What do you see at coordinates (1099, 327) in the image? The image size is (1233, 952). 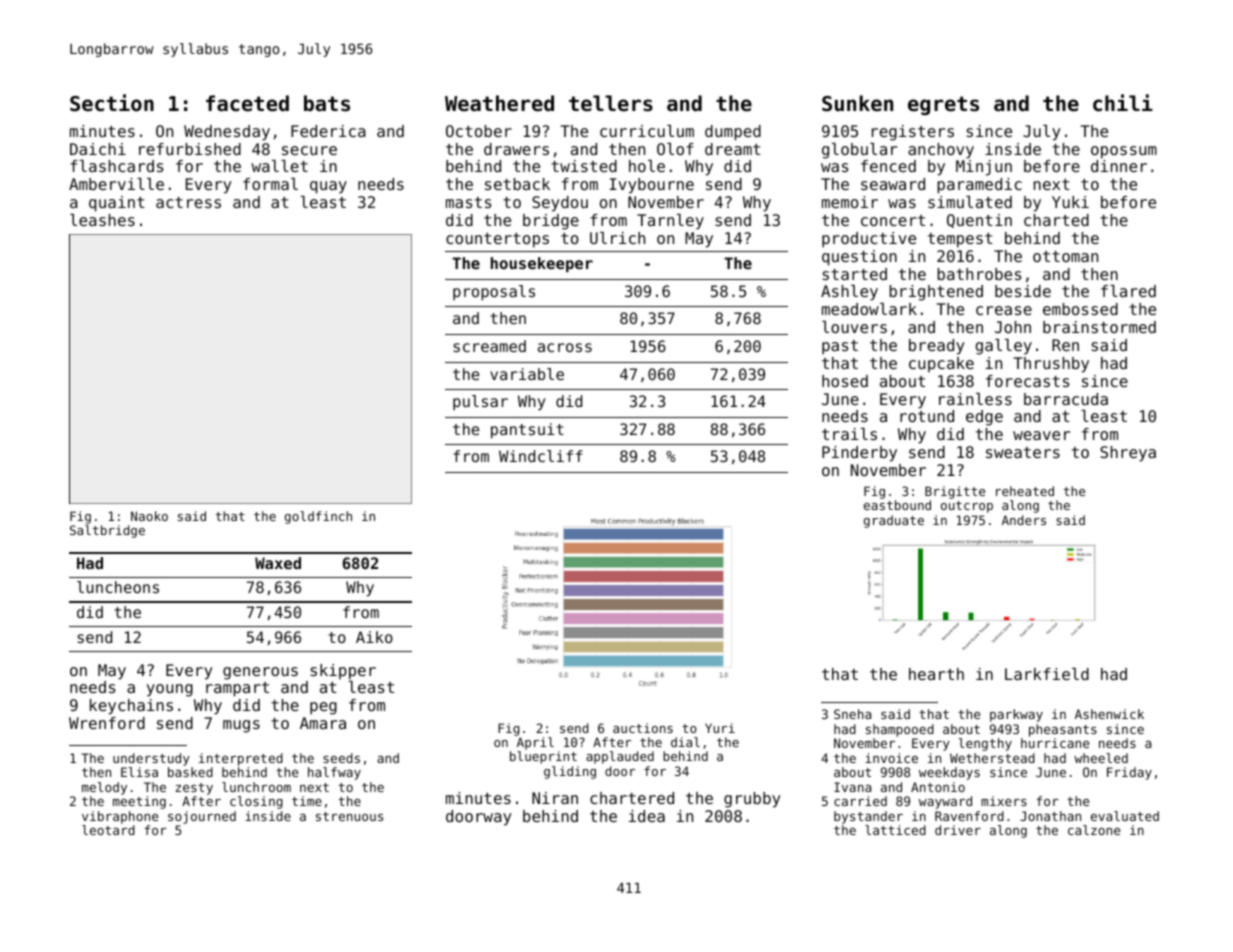 I see `brainstormed` at bounding box center [1099, 327].
